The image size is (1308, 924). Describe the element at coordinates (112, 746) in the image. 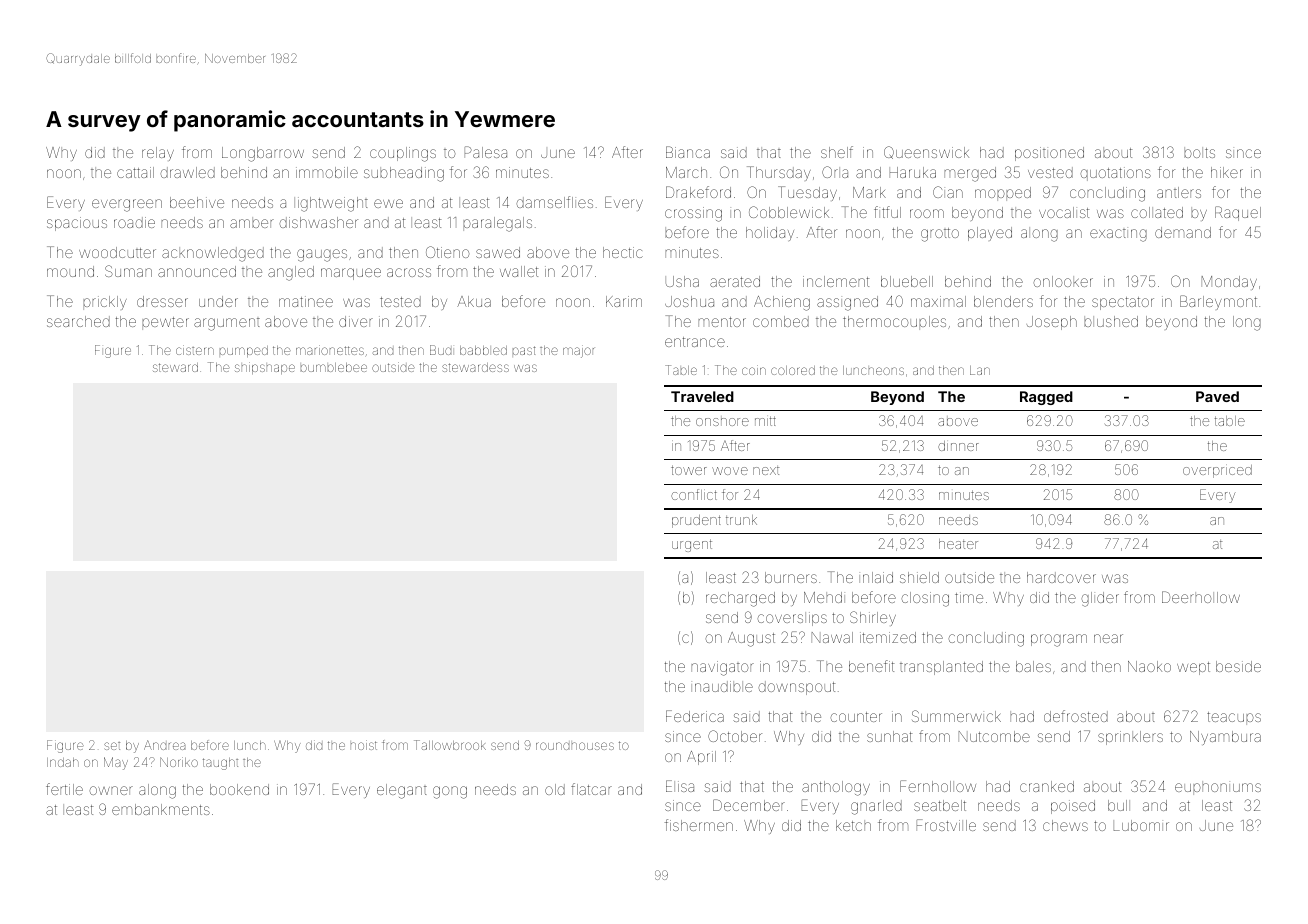

I see `set` at that location.
